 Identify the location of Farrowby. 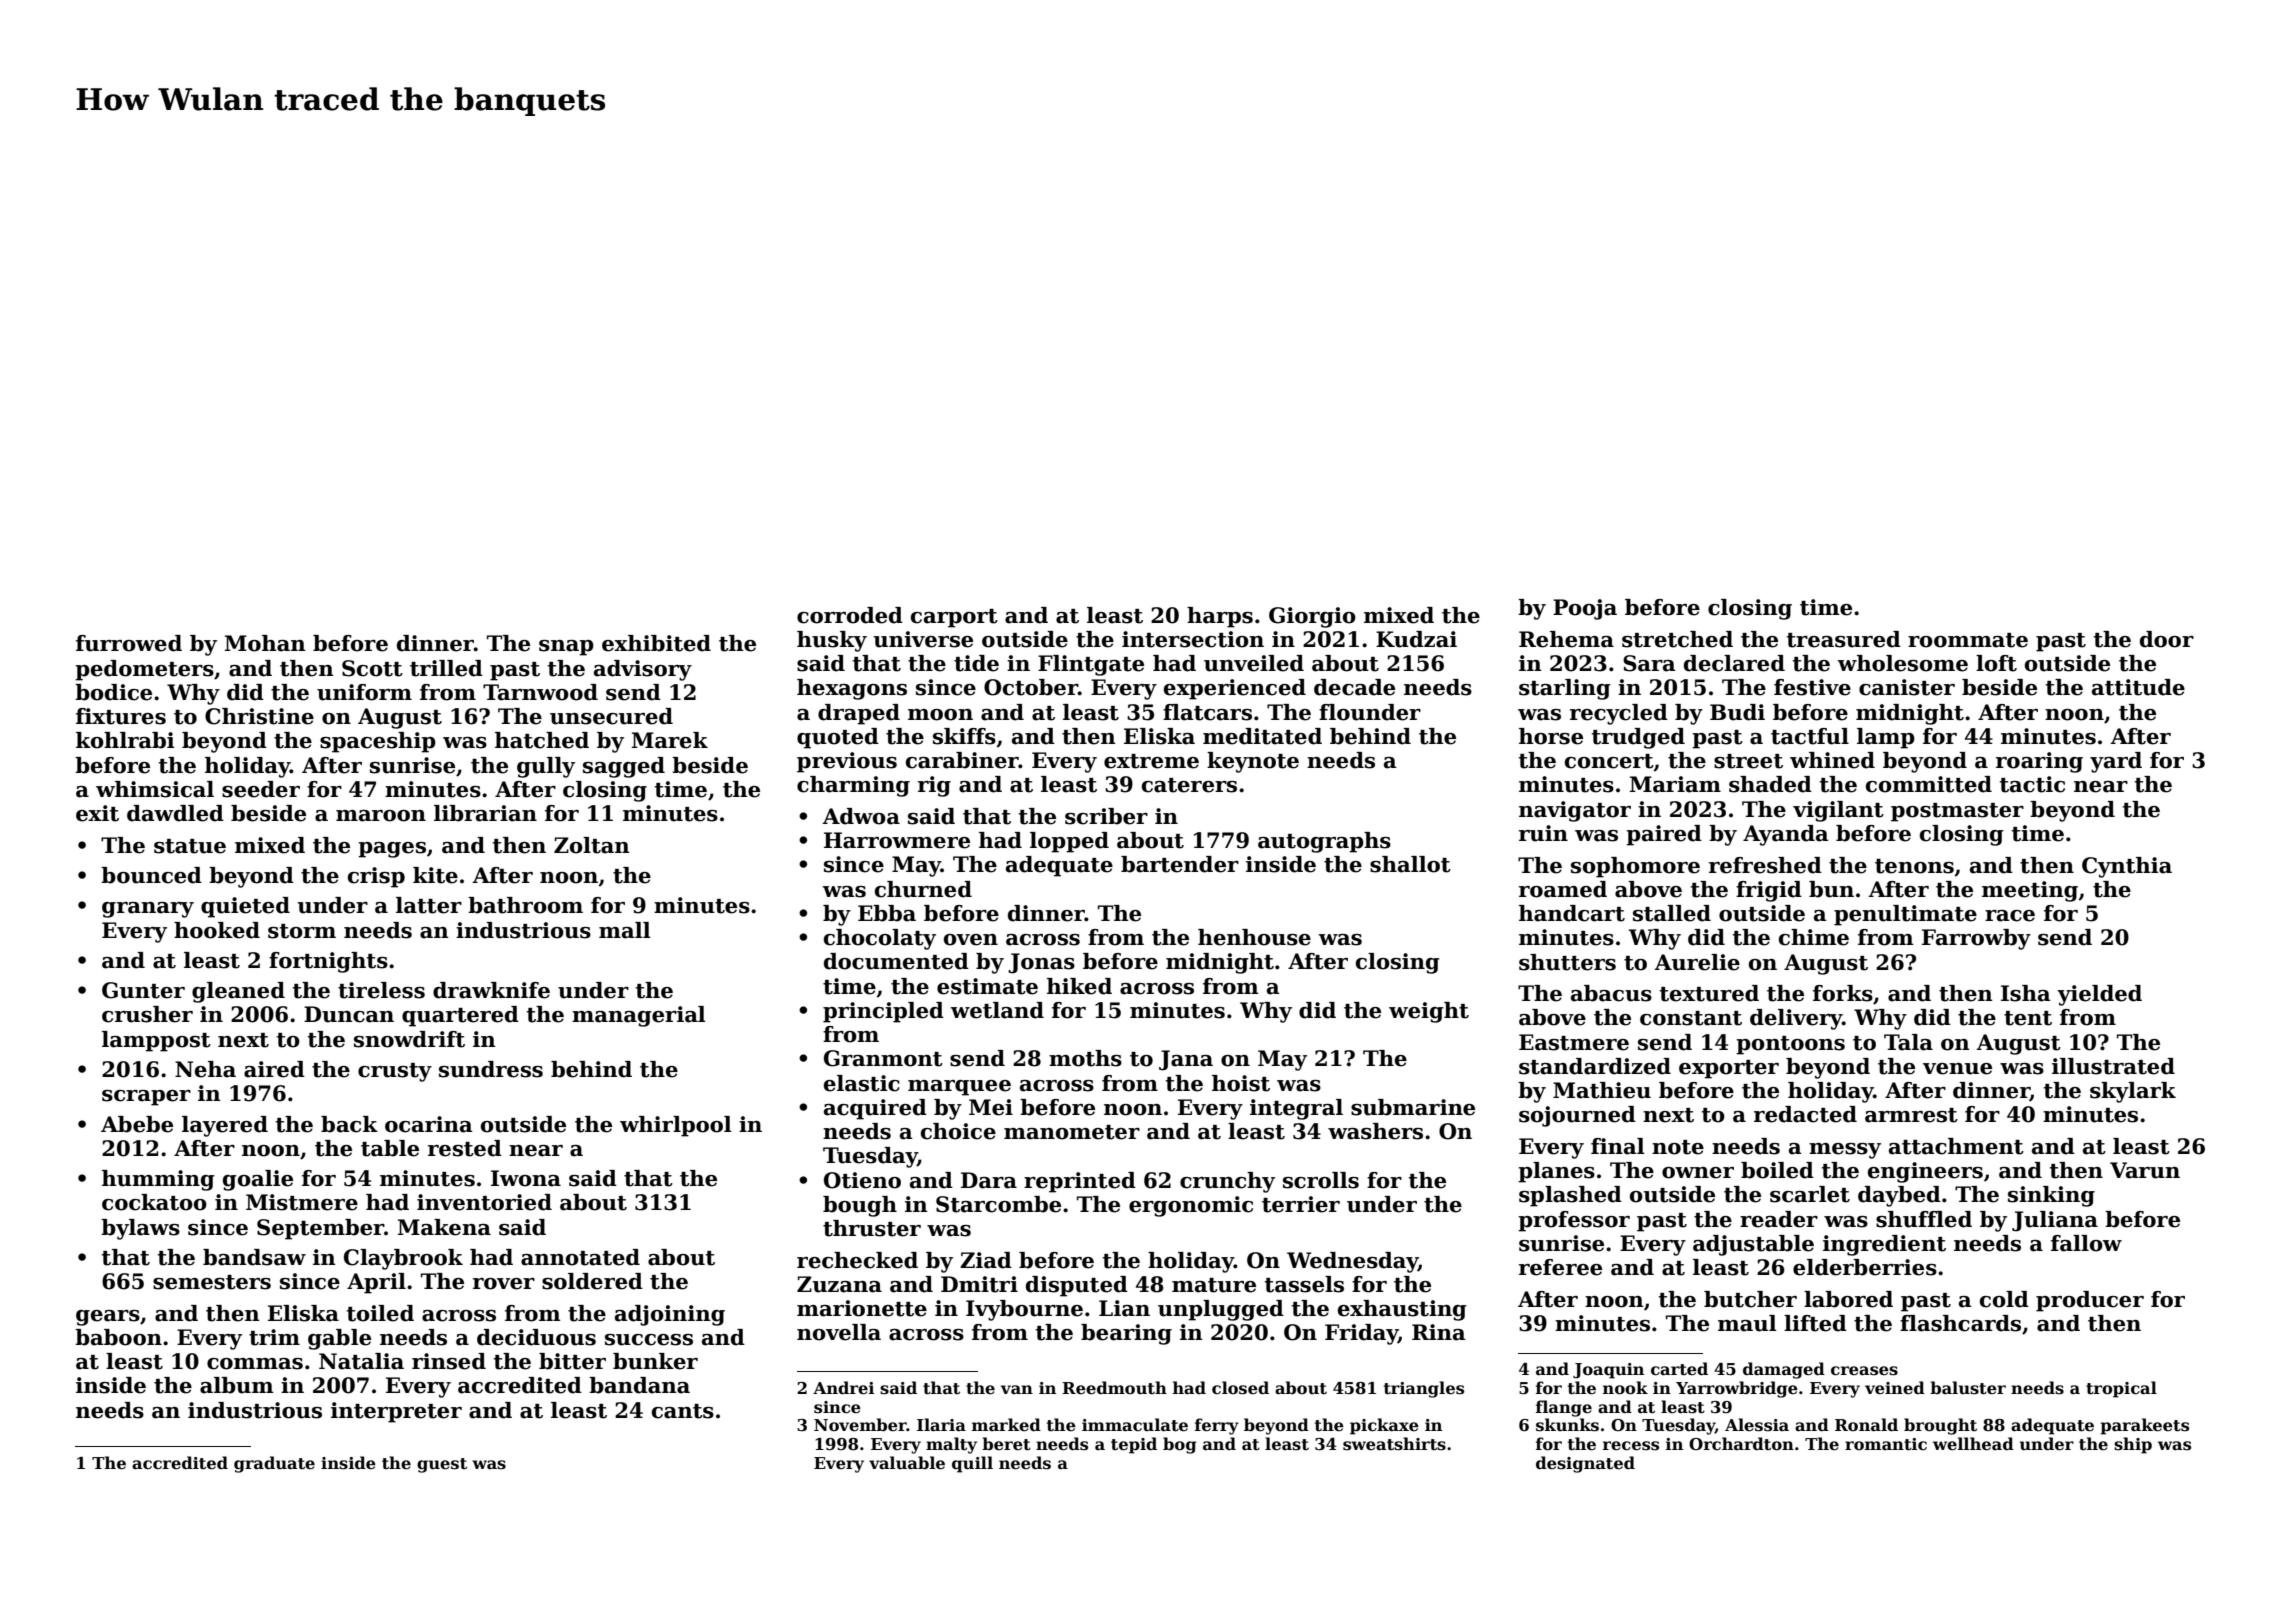
(1976, 939).
